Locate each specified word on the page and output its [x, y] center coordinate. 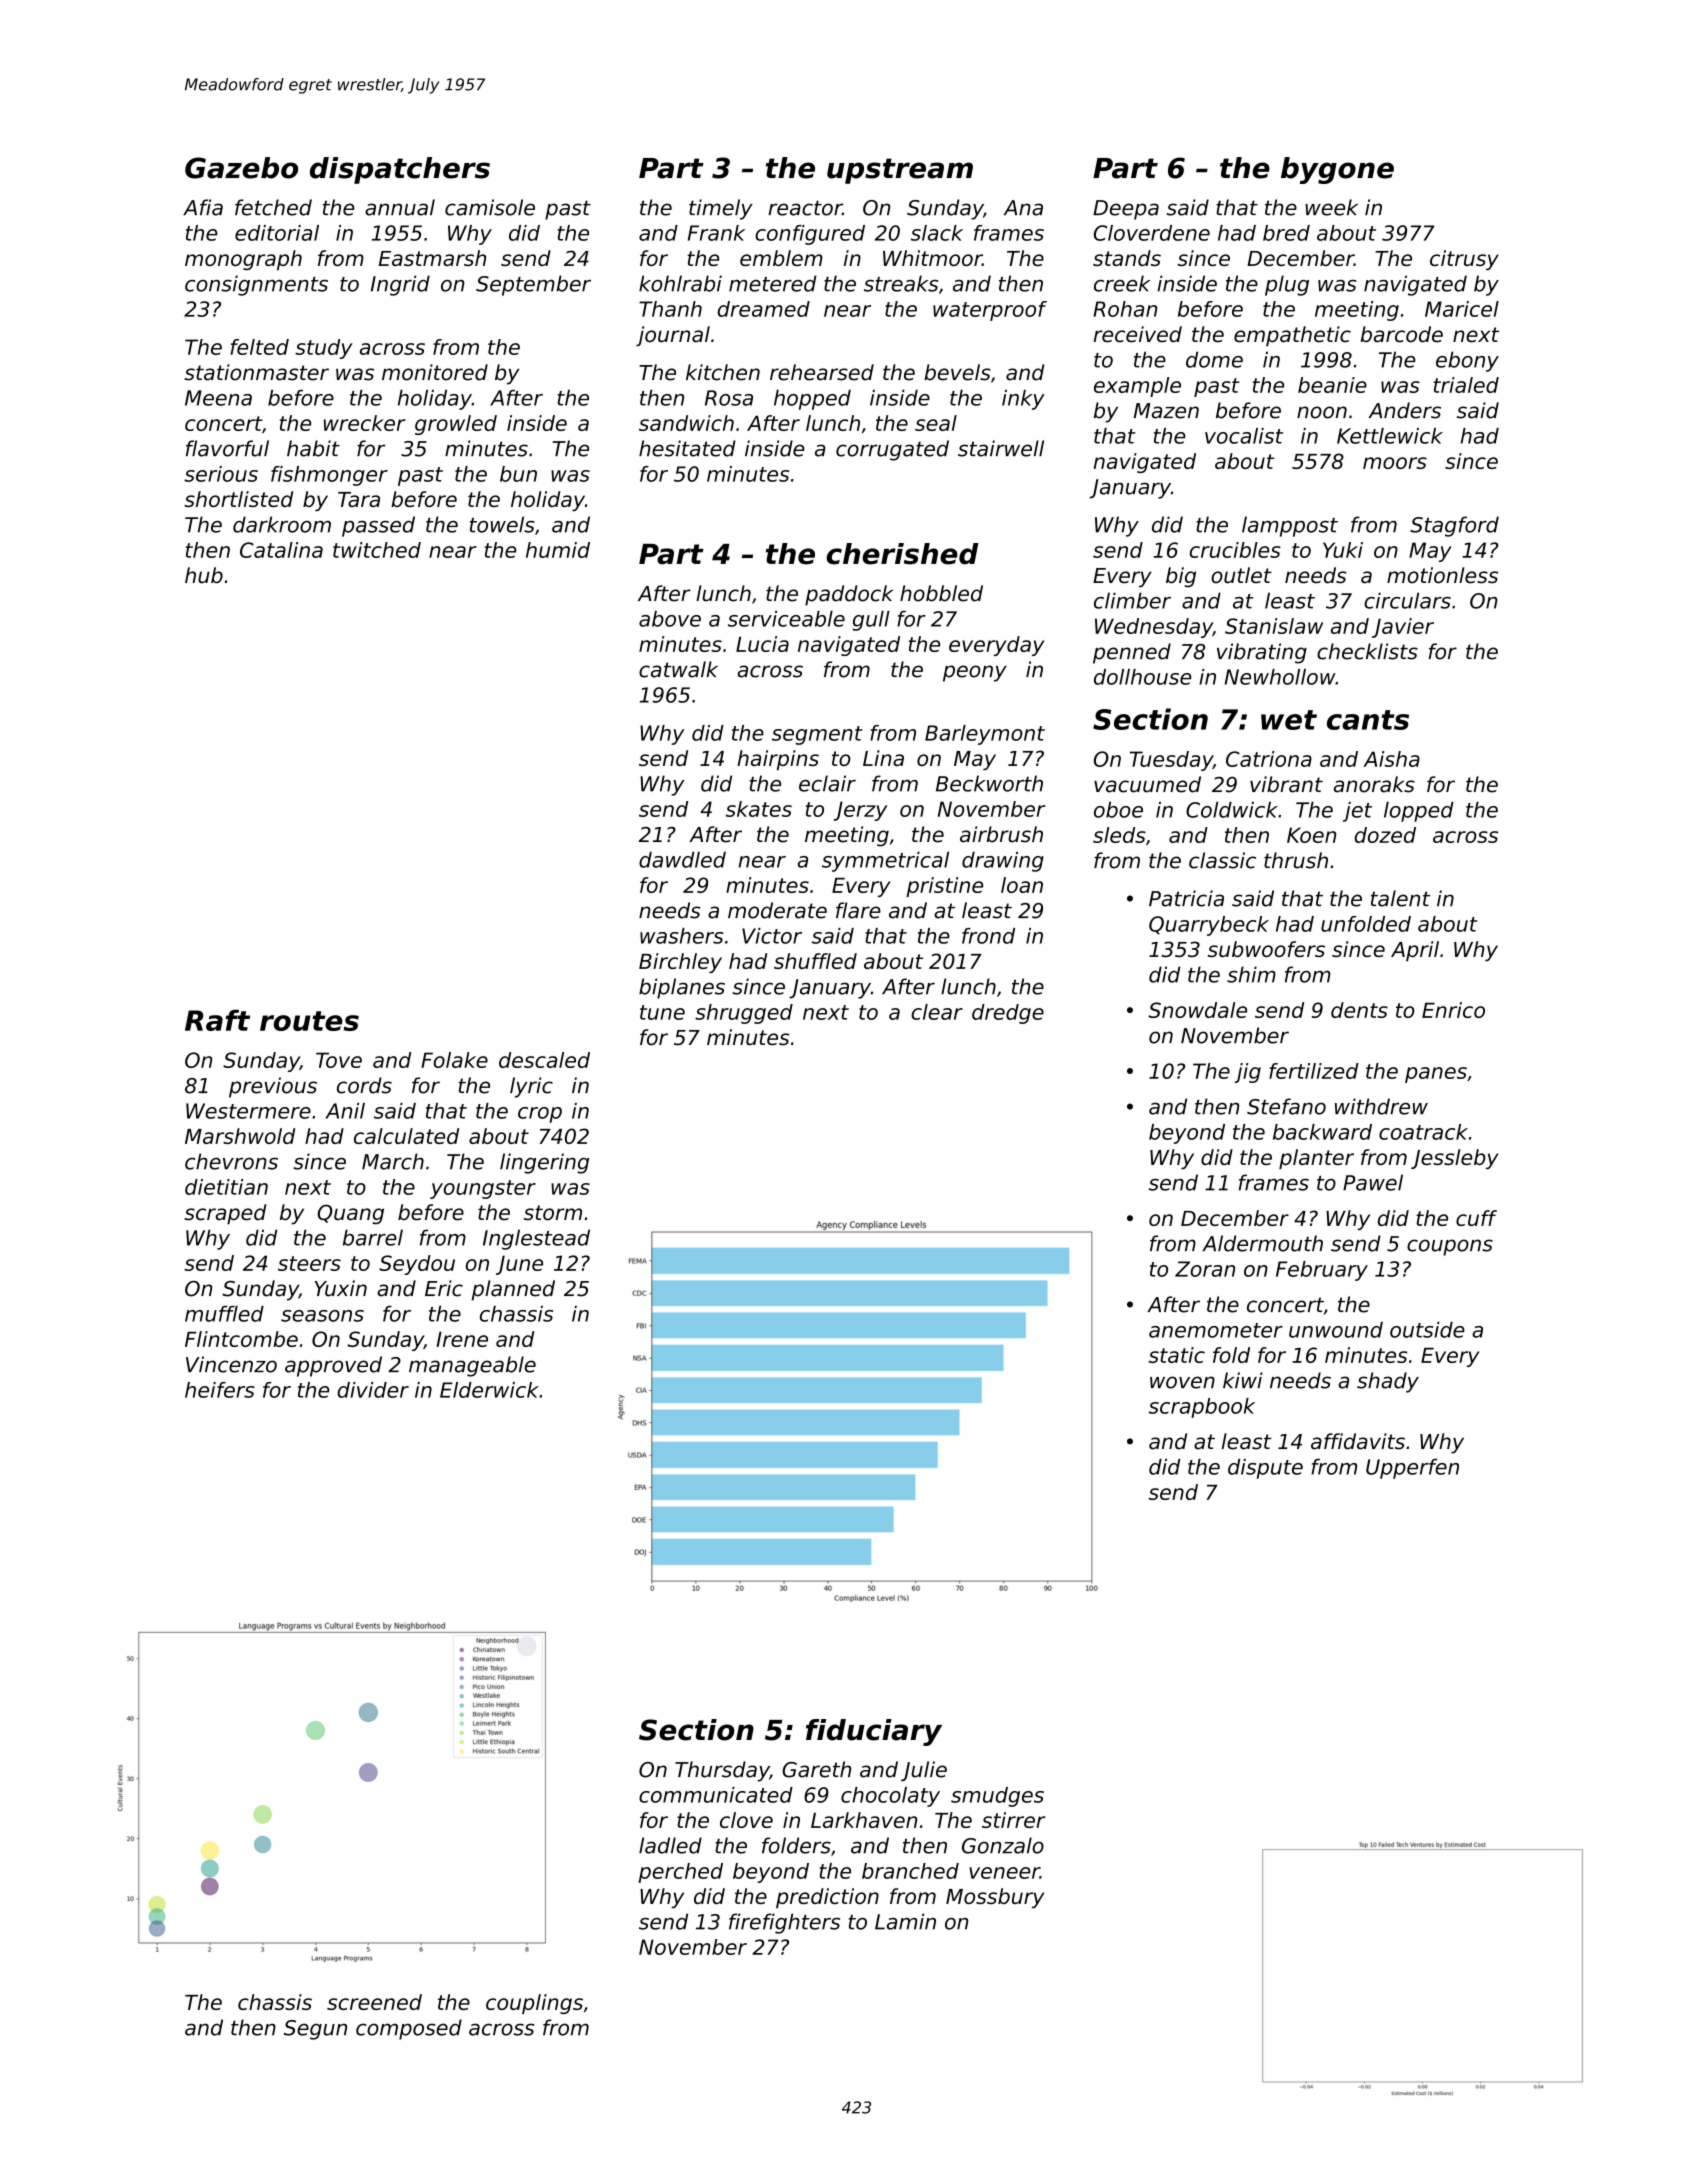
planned [513, 1290]
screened [374, 2002]
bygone [1337, 170]
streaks [901, 283]
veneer [1004, 1873]
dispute [1265, 1469]
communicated [716, 1795]
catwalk [678, 669]
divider [373, 1390]
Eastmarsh [432, 258]
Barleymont [985, 735]
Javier [1403, 628]
